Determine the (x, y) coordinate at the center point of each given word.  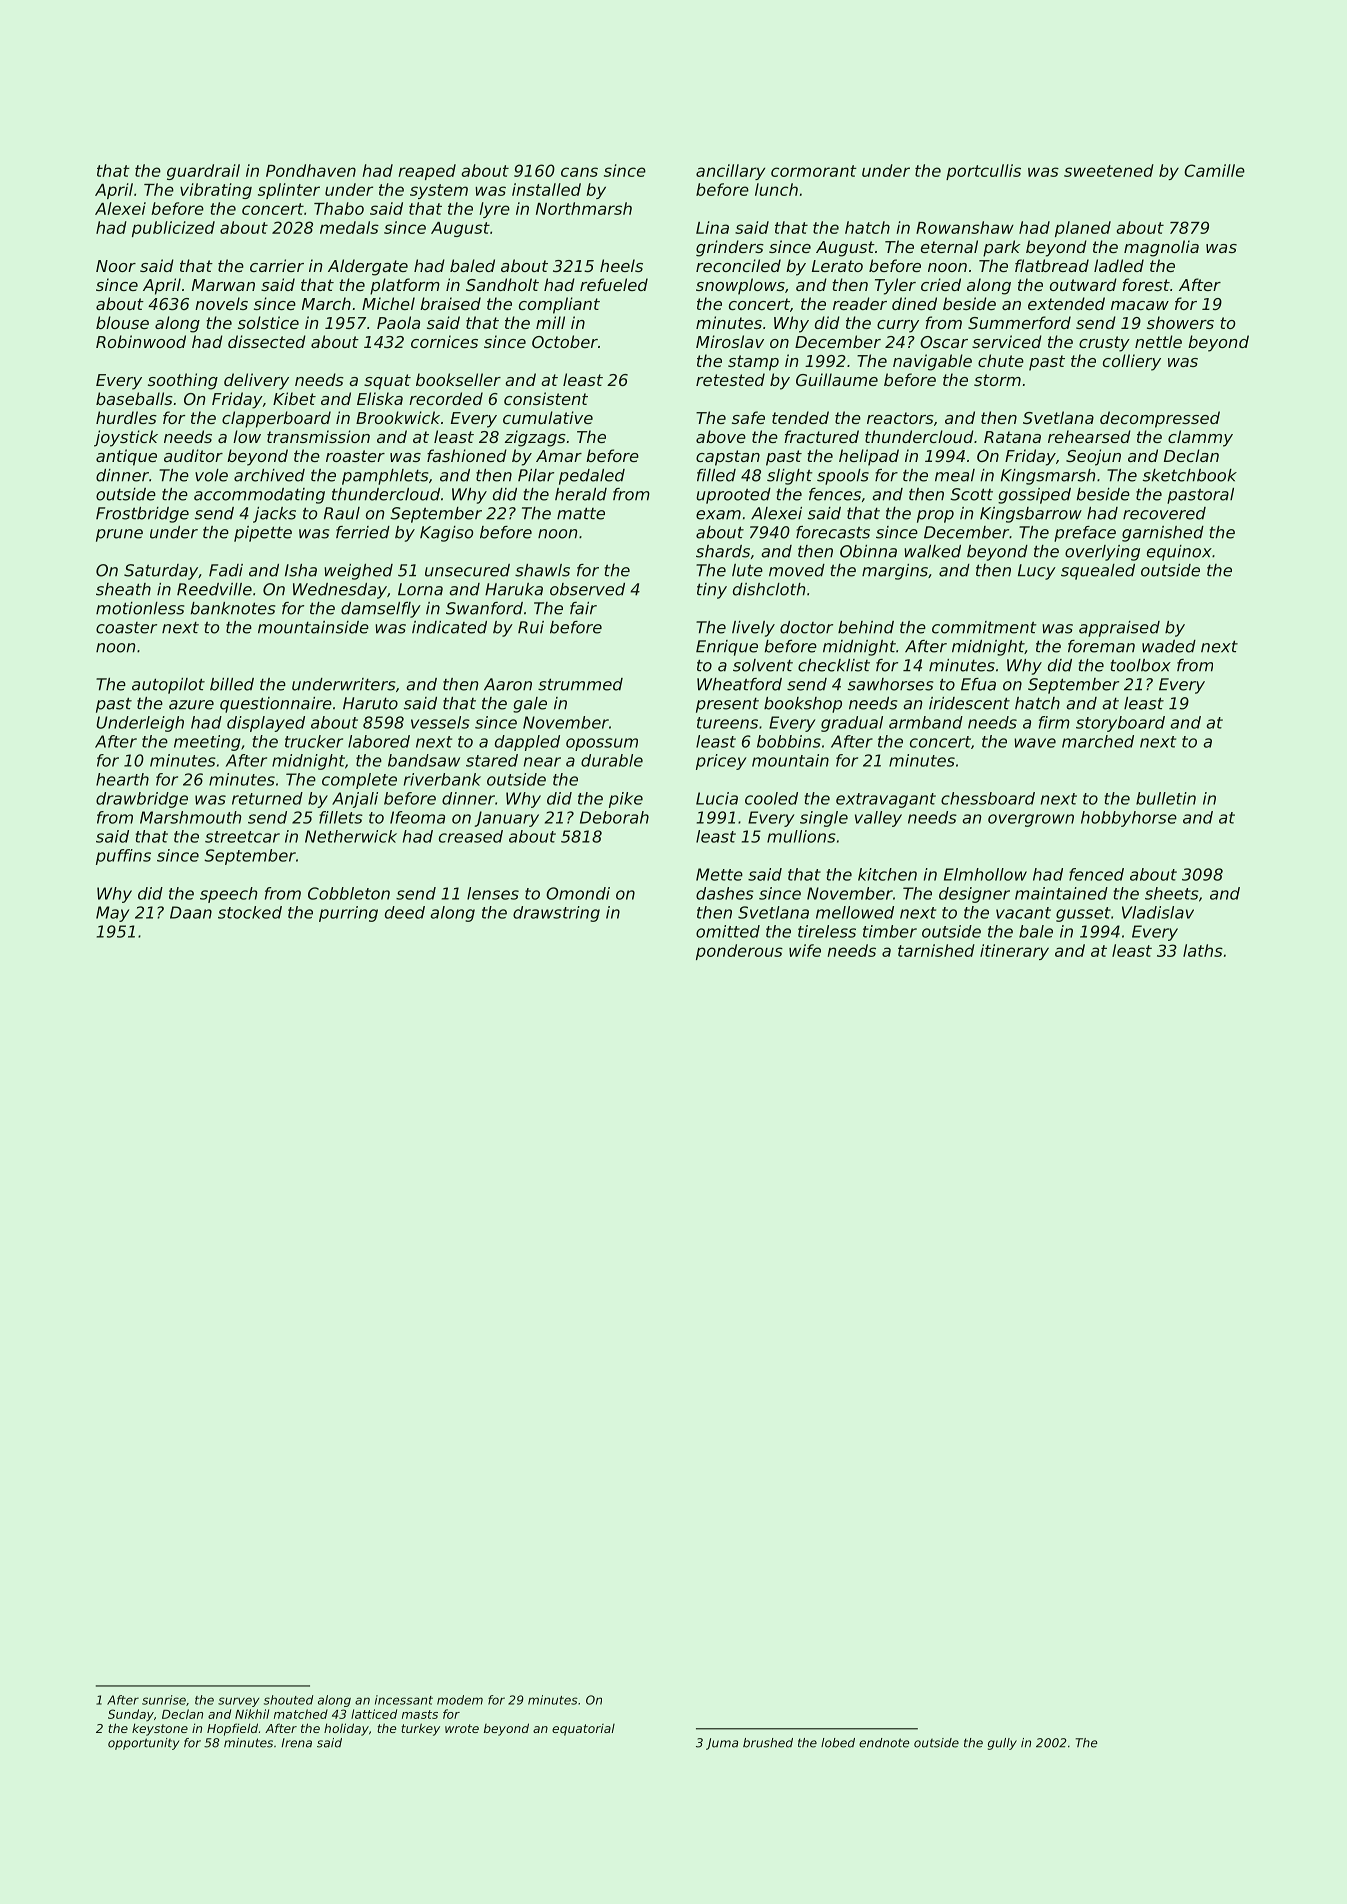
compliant (559, 305)
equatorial (583, 1730)
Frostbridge (142, 515)
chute (1001, 360)
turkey (420, 1729)
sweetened (1109, 170)
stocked (250, 912)
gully (1002, 1744)
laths (1203, 950)
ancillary (730, 172)
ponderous (739, 952)
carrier (277, 265)
